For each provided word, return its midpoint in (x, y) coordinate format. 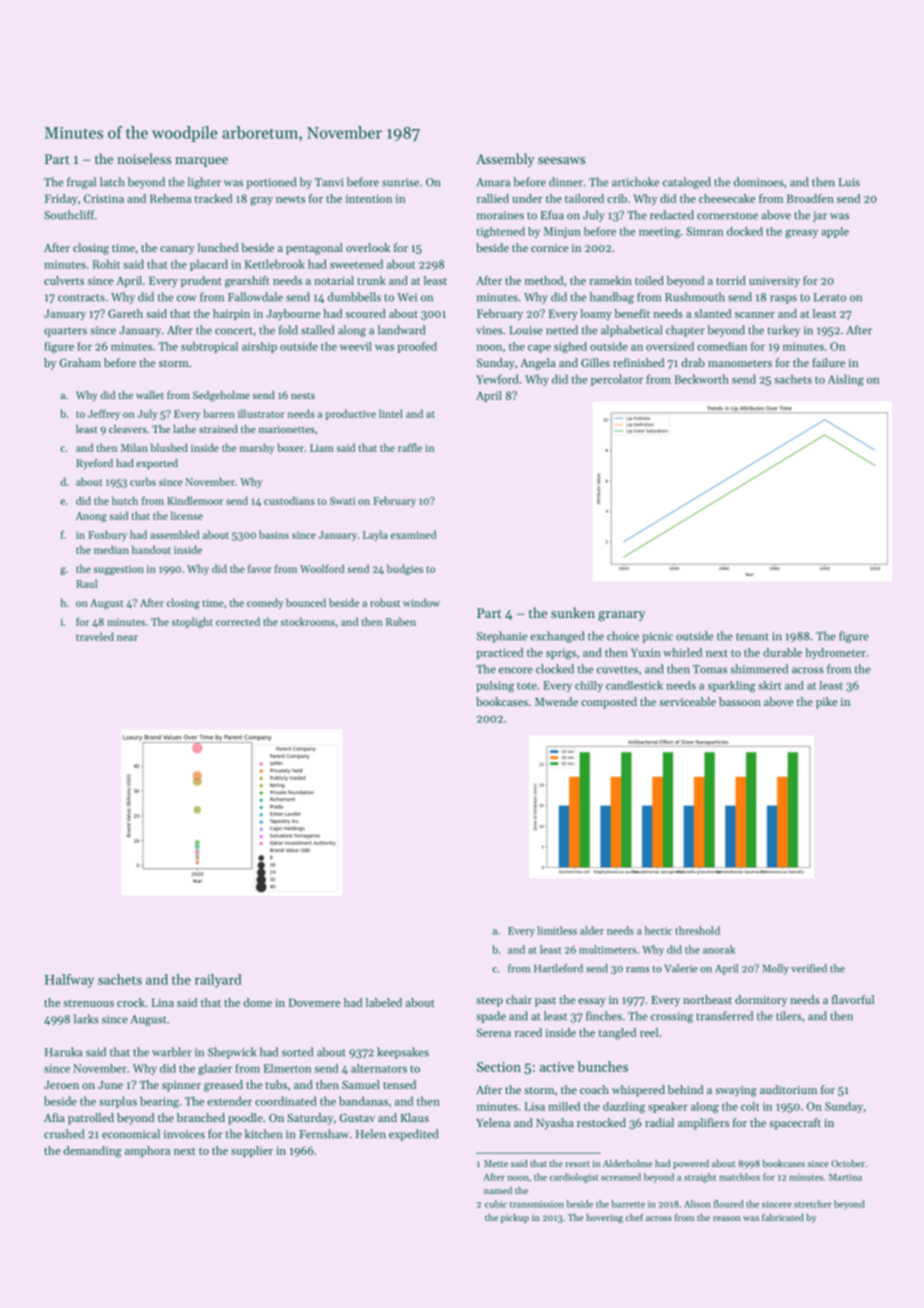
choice (623, 636)
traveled (95, 636)
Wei (407, 297)
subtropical (209, 347)
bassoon (740, 701)
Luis (849, 182)
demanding (93, 1152)
